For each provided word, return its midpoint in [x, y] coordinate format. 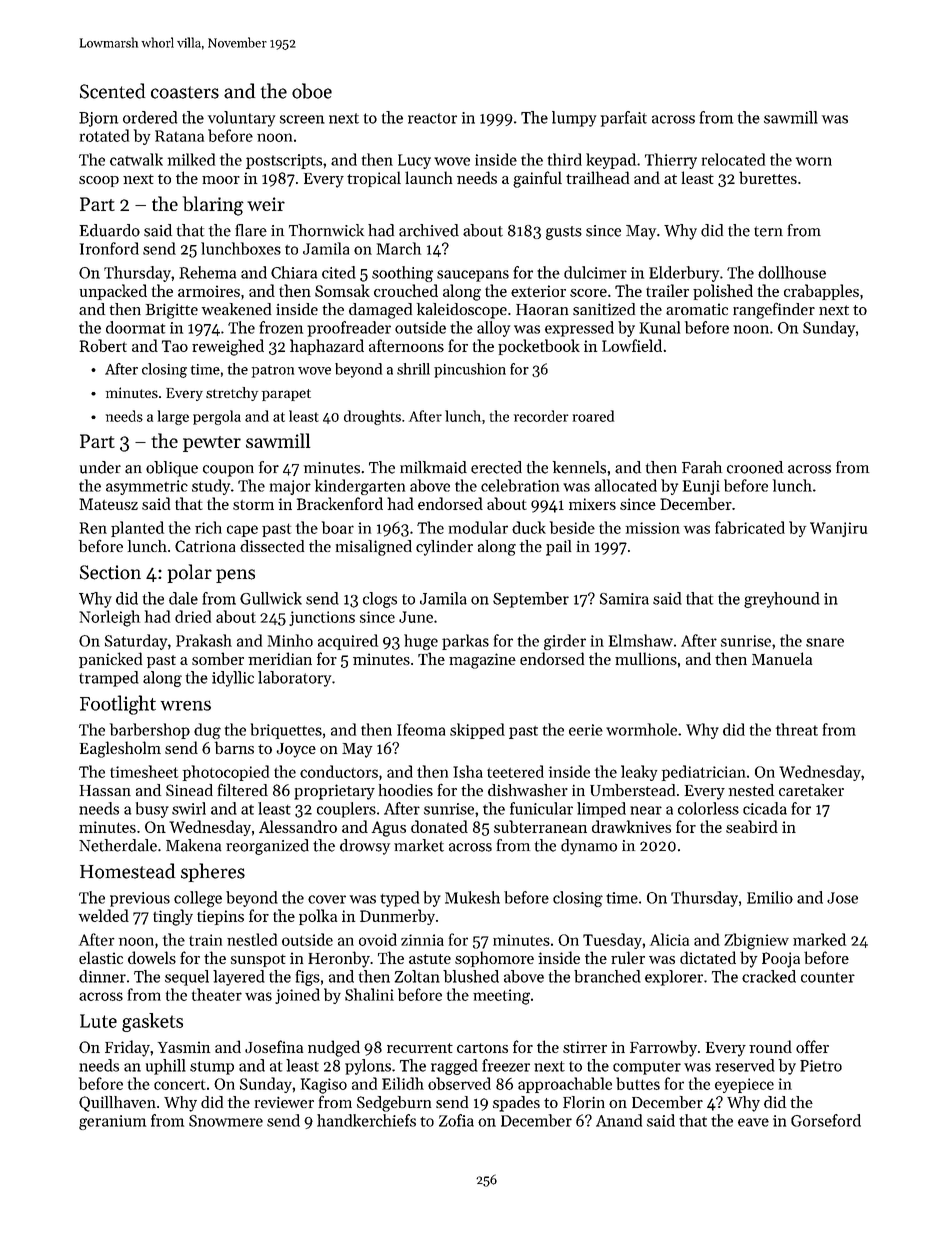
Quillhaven [117, 1104]
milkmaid [433, 467]
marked [819, 939]
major [290, 487]
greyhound [782, 600]
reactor [432, 118]
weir [266, 204]
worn [814, 161]
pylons [368, 1067]
